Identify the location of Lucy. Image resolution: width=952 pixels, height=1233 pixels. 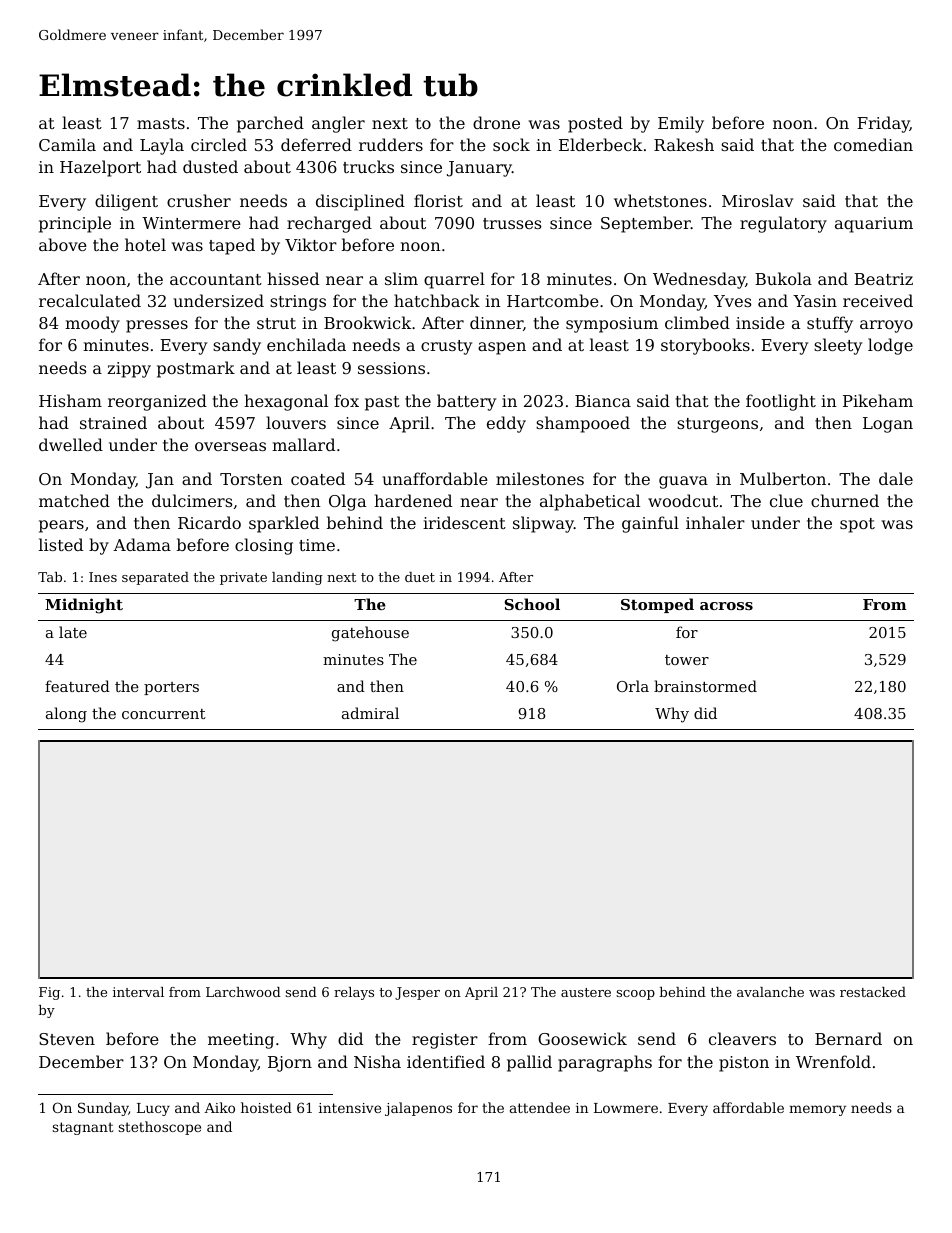
(153, 1109).
